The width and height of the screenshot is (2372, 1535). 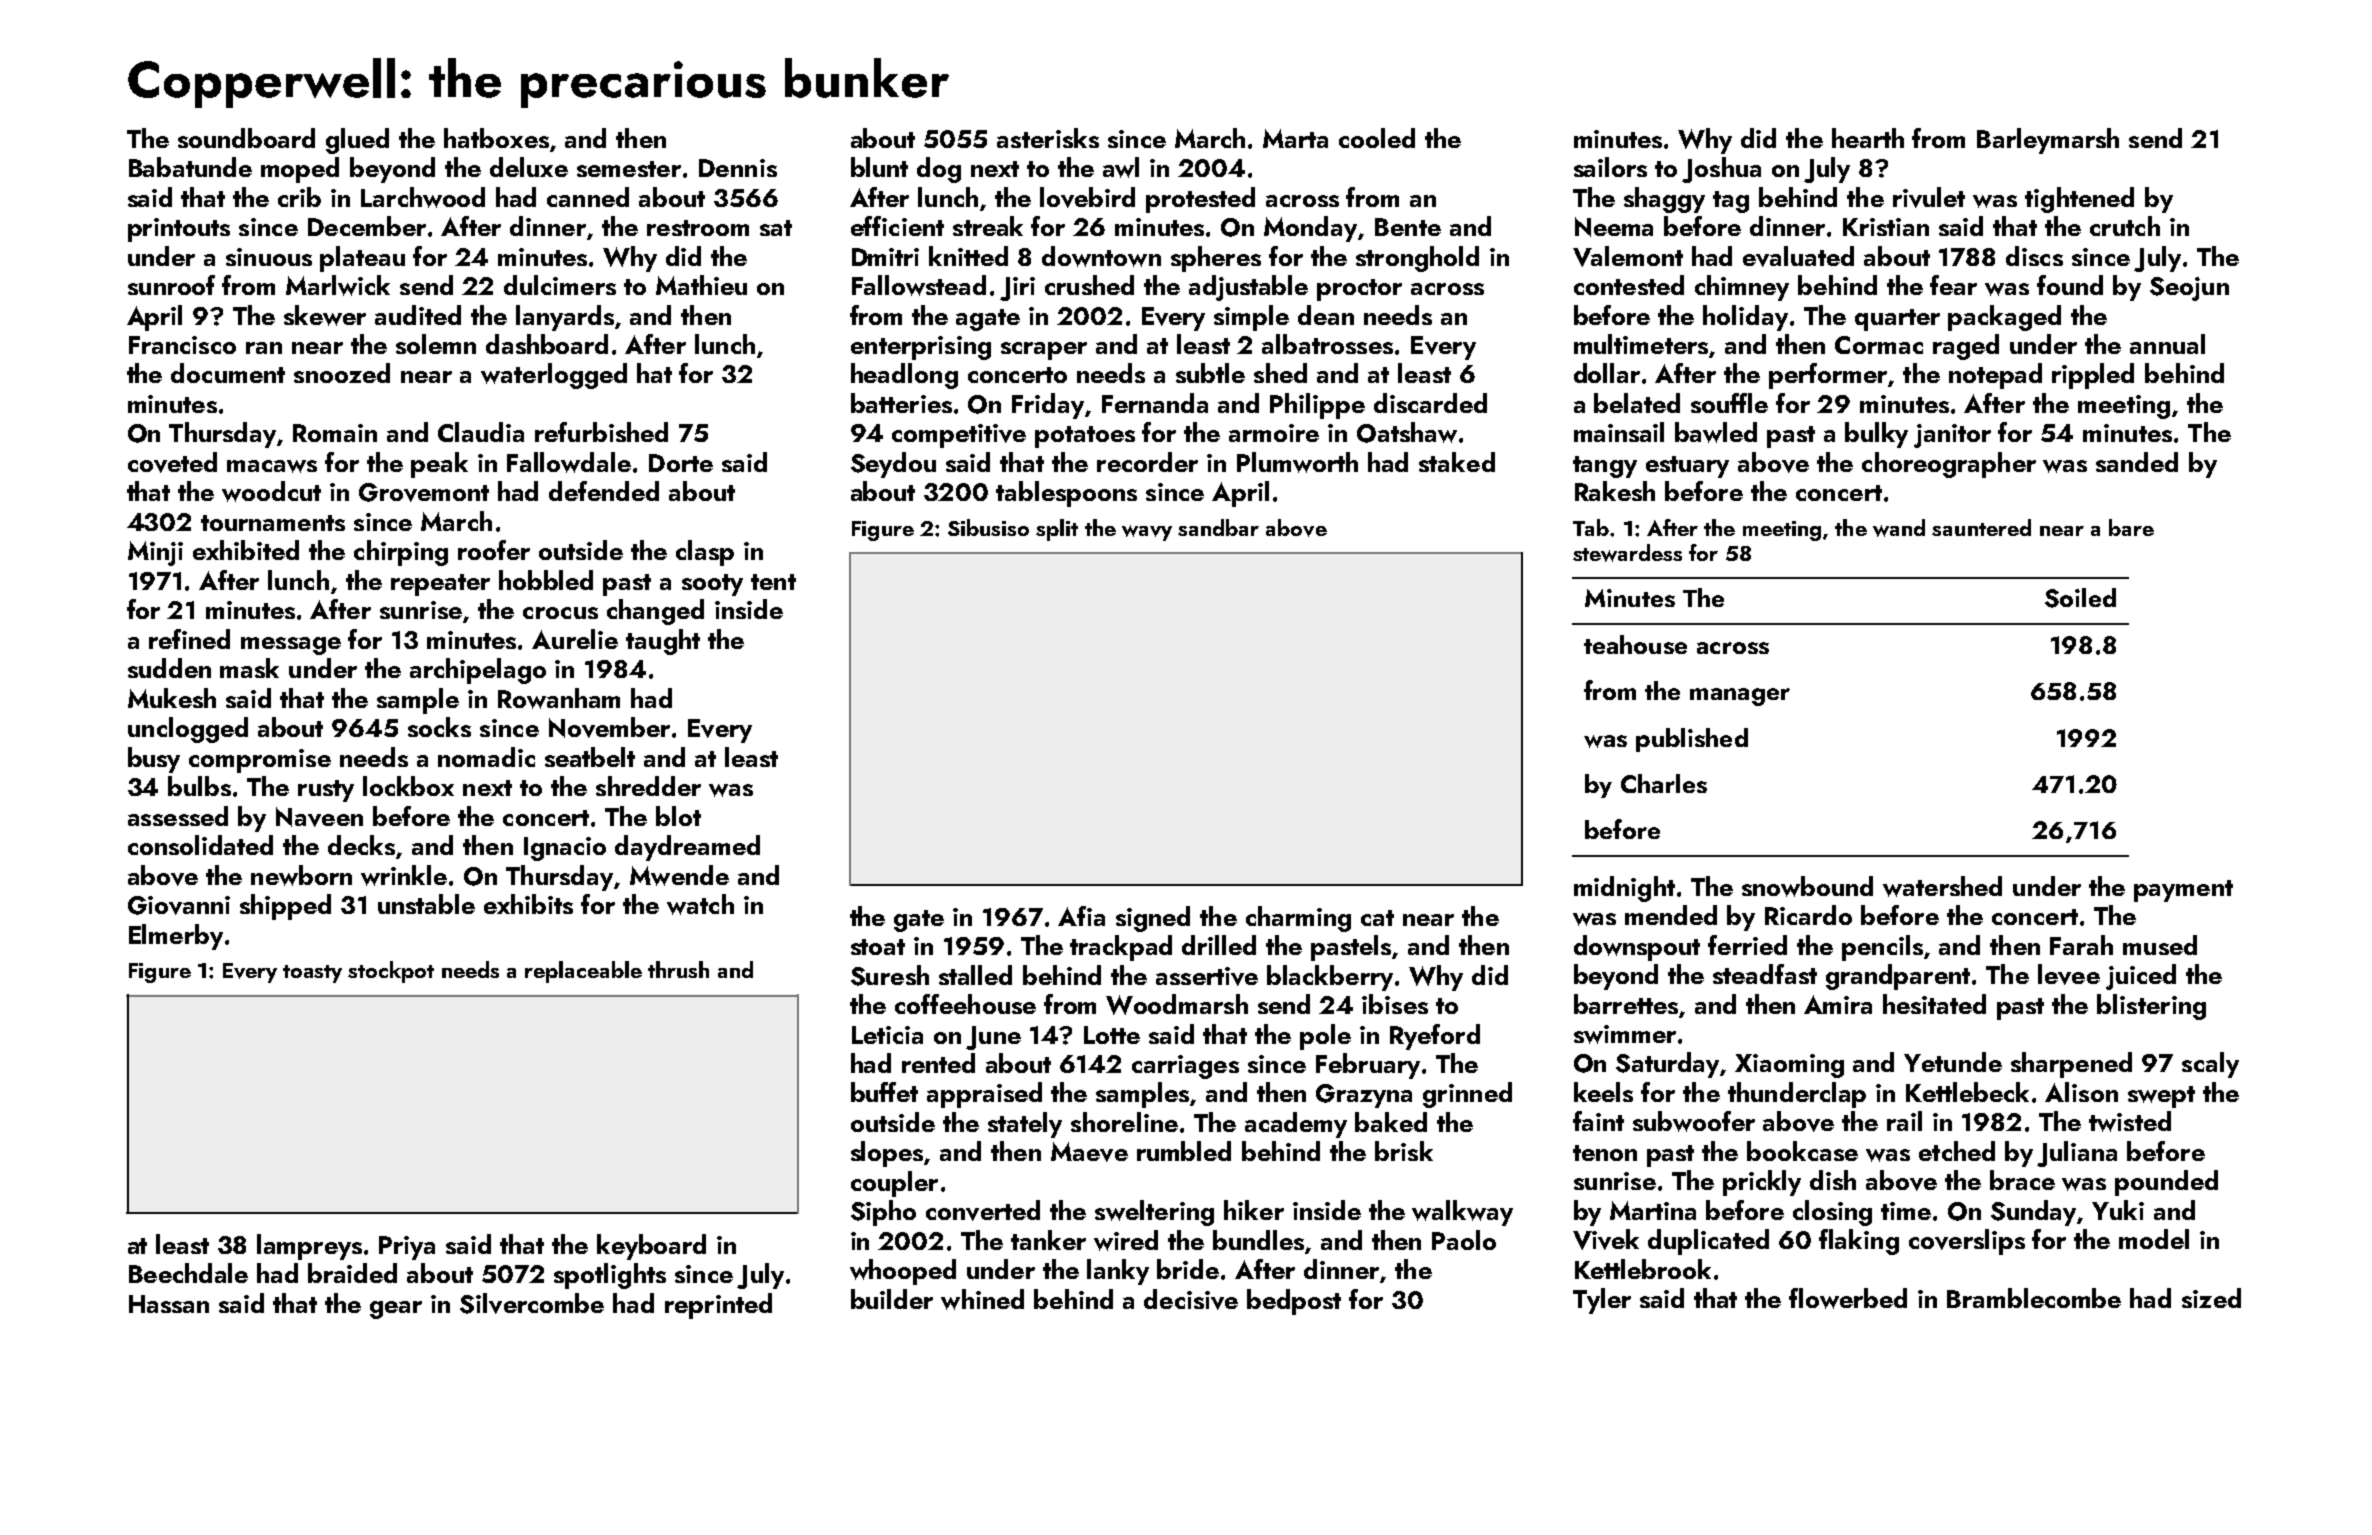 What do you see at coordinates (2048, 141) in the screenshot?
I see `Barleymarsh` at bounding box center [2048, 141].
